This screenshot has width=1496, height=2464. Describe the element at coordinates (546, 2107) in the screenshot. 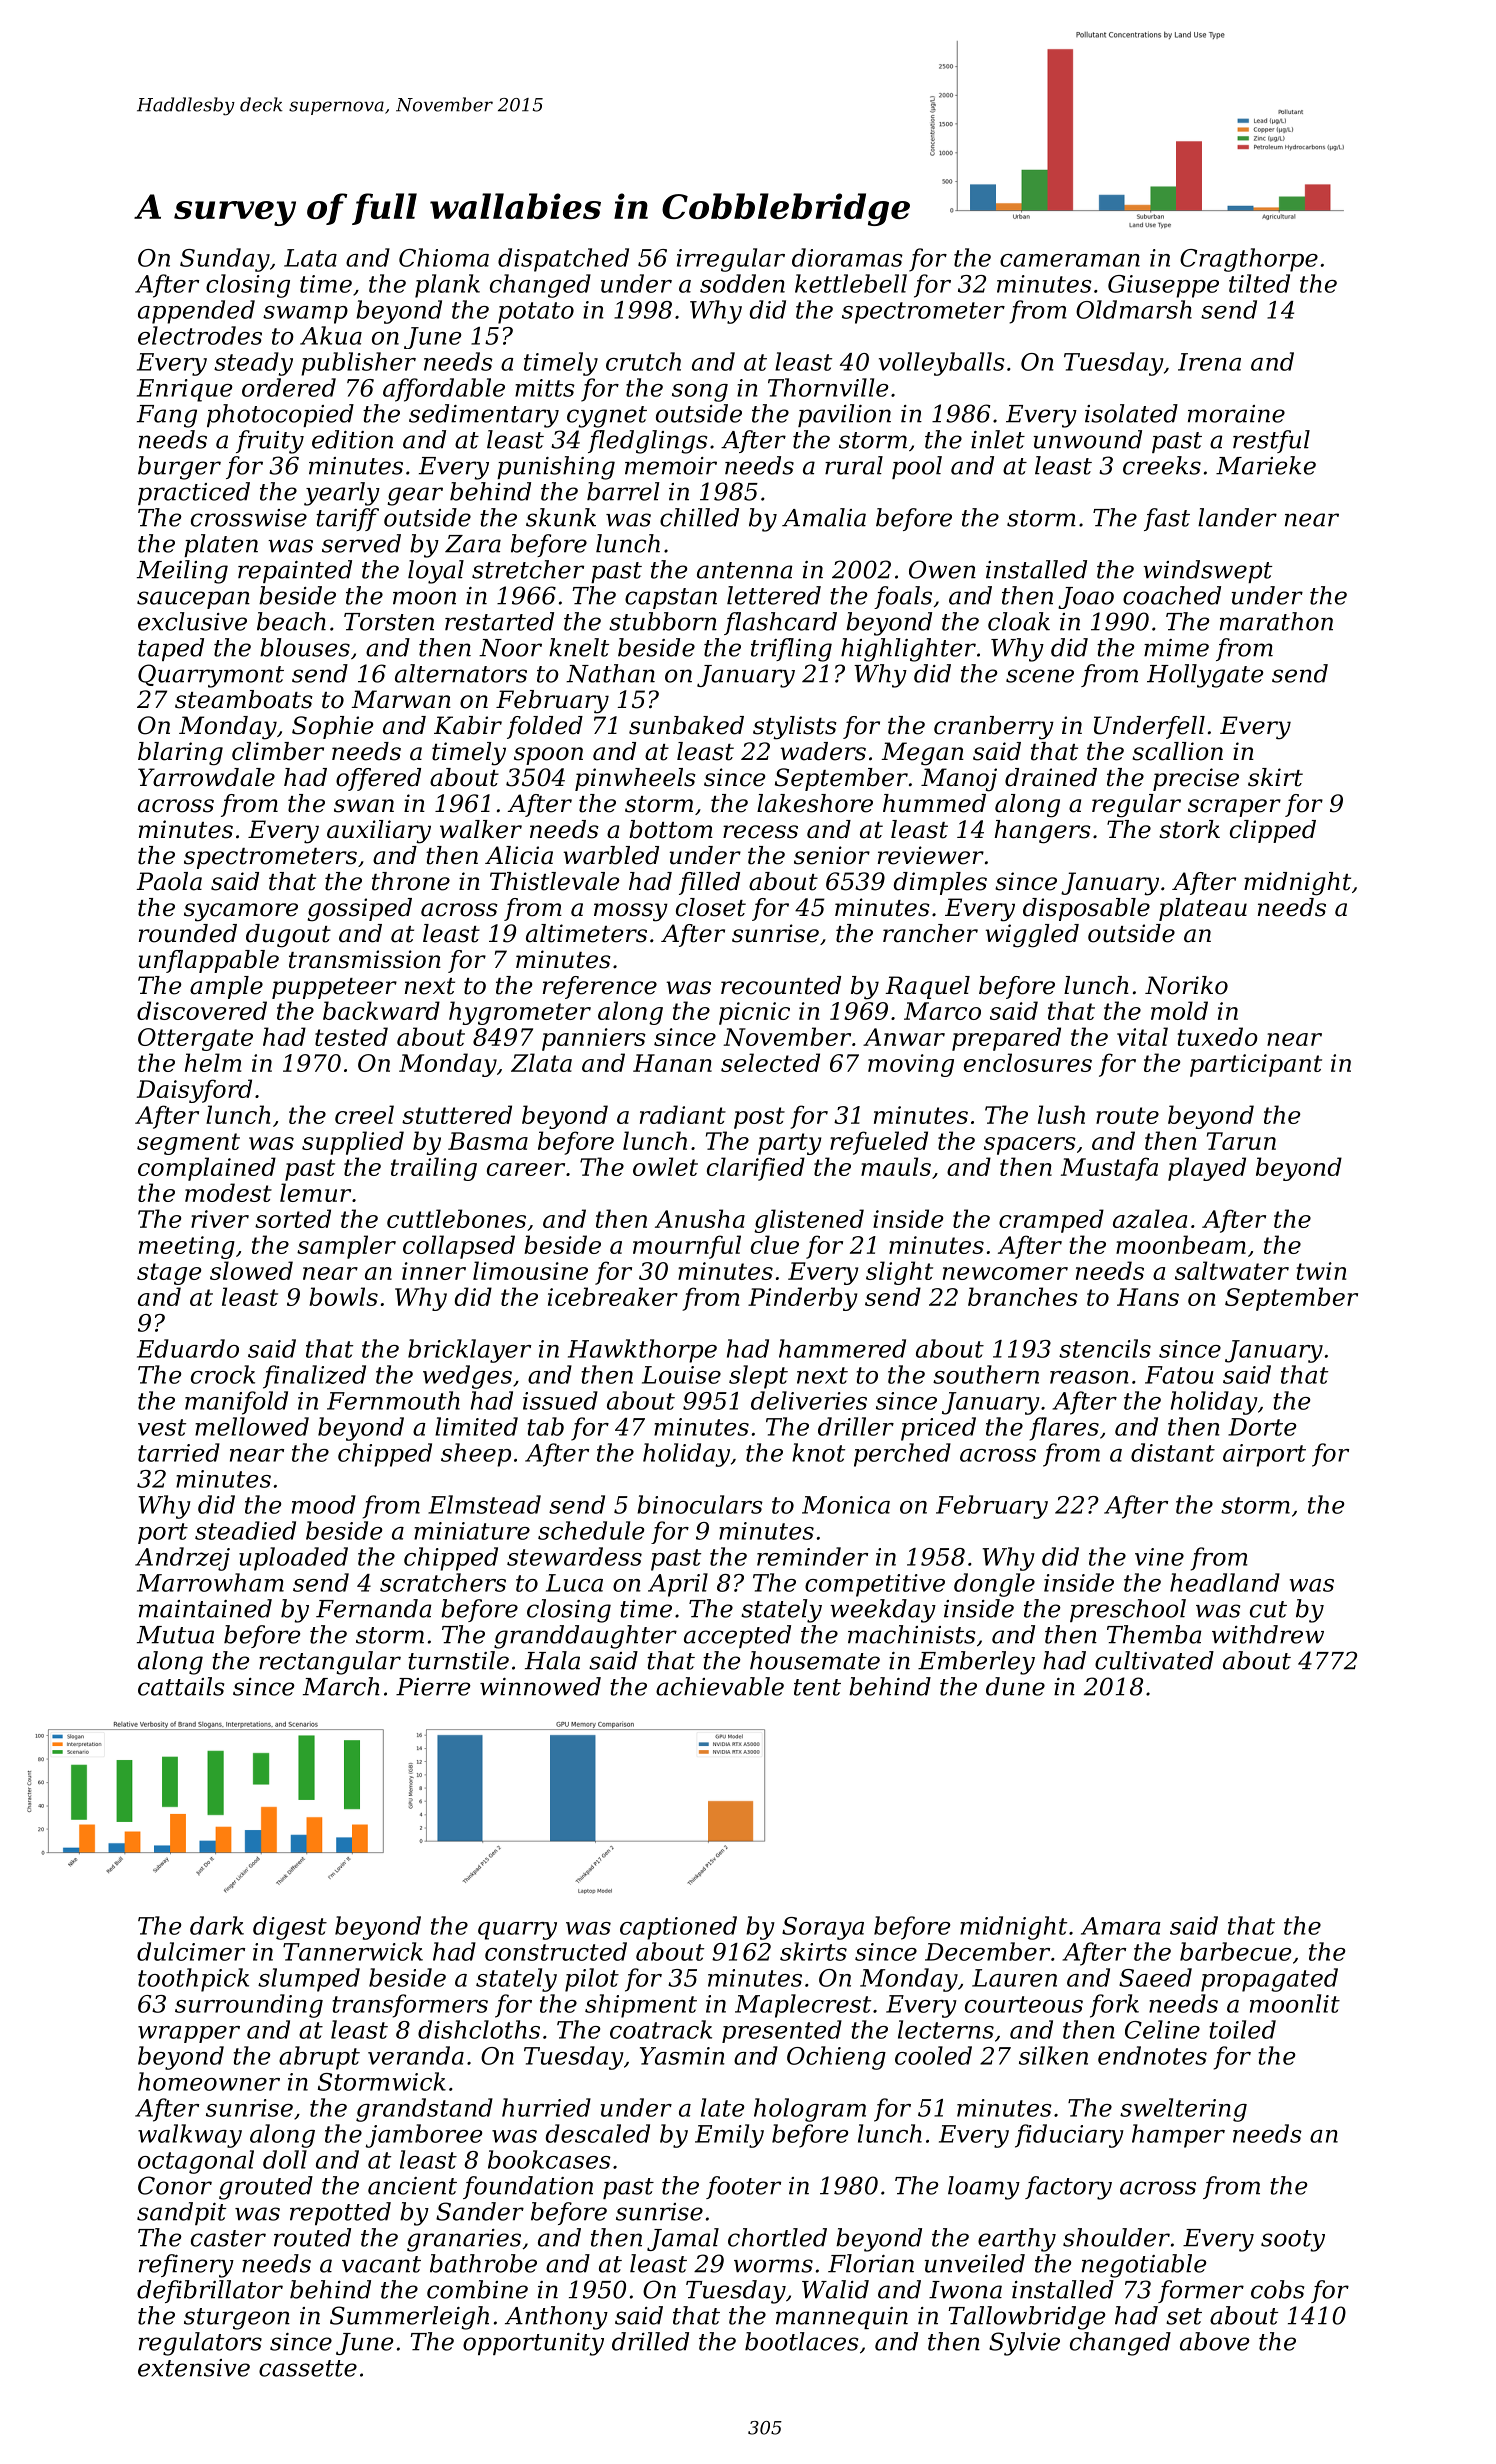

I see `hurried` at that location.
